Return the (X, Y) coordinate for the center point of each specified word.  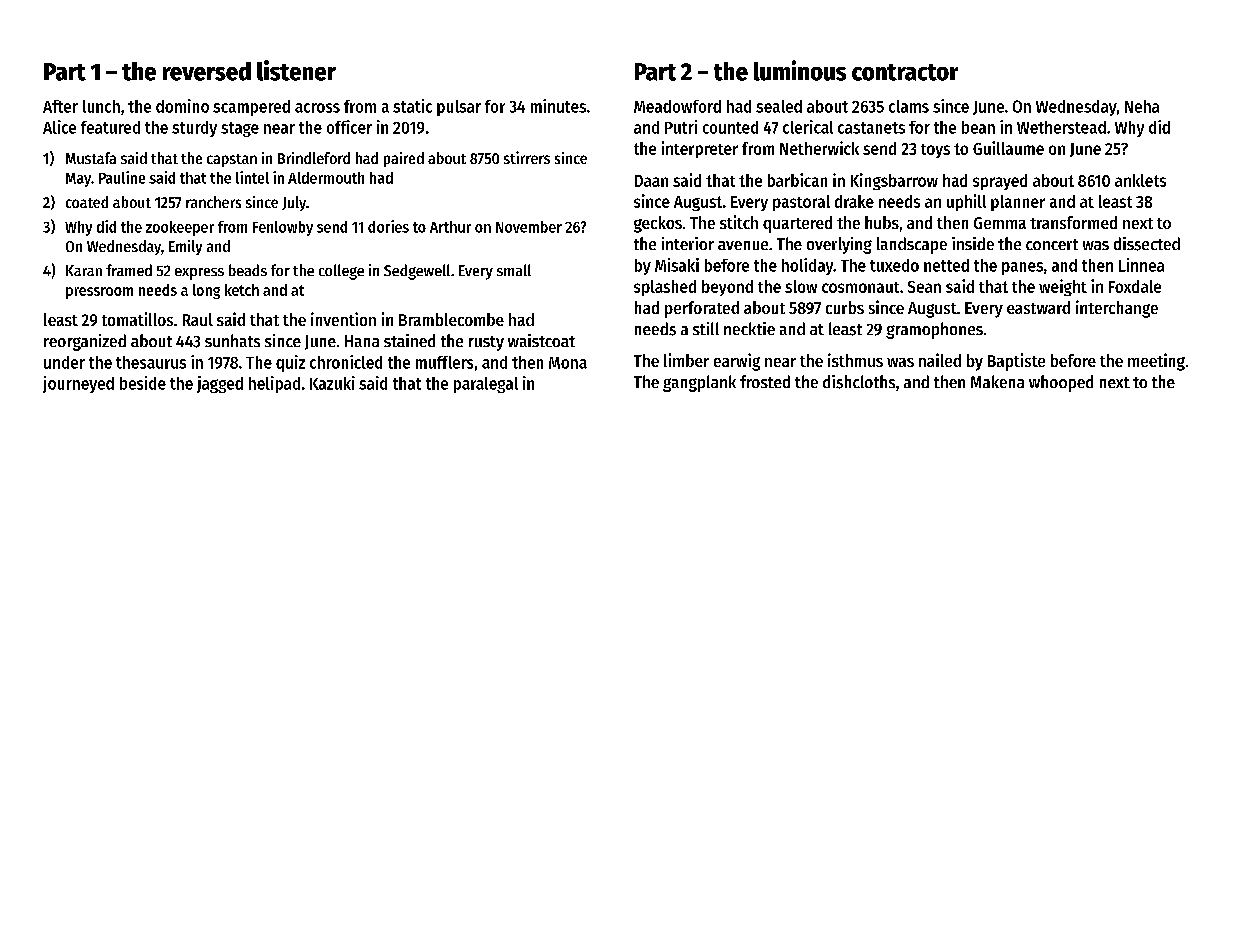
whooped (1061, 383)
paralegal (486, 385)
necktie (749, 328)
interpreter (700, 149)
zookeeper (180, 228)
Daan (651, 181)
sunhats (232, 340)
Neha (1142, 106)
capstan (232, 160)
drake (854, 201)
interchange (1117, 309)
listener (296, 70)
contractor (905, 72)
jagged (220, 384)
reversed (207, 71)
